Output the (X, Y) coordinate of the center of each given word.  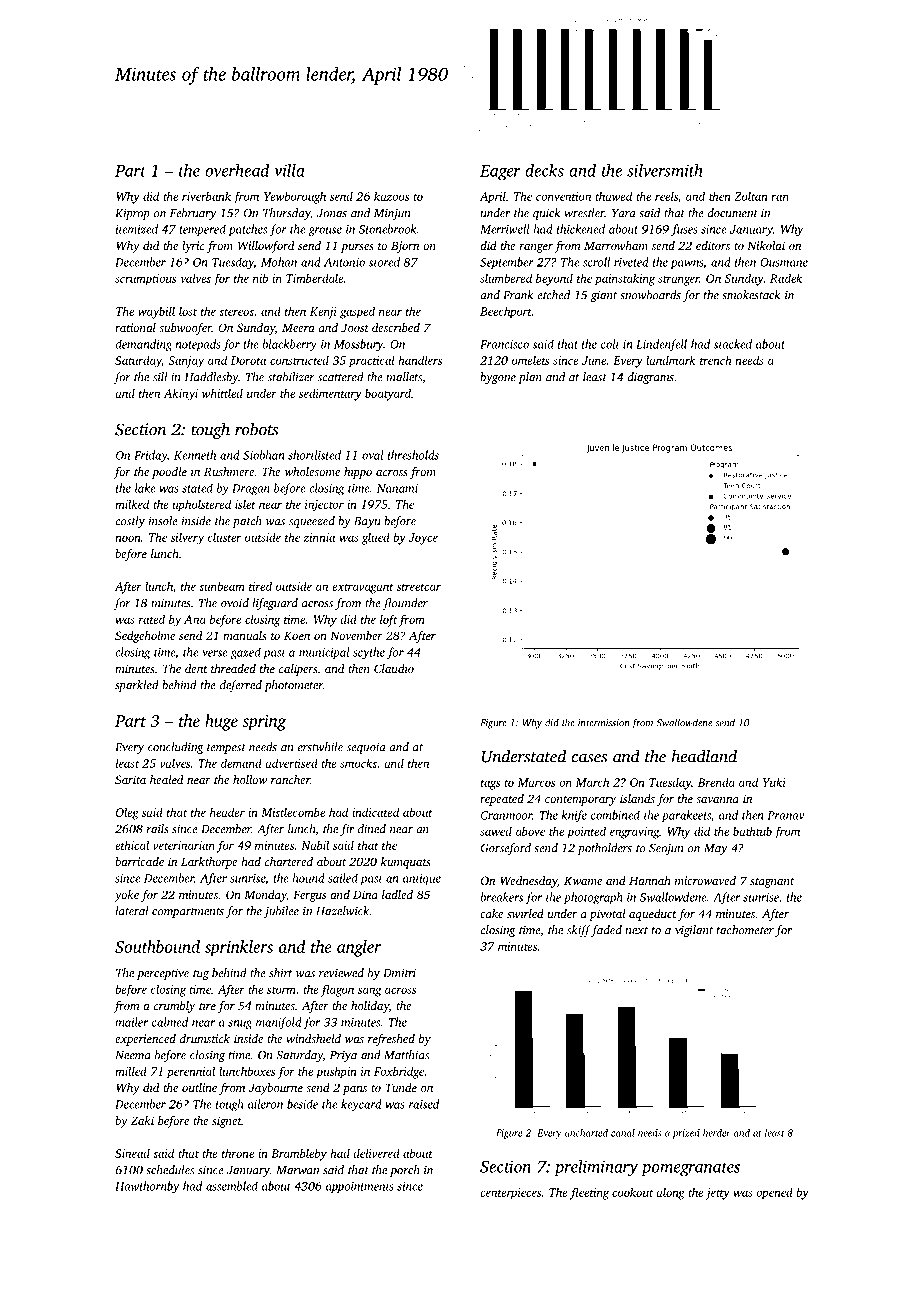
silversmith (665, 170)
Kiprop (132, 214)
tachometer (745, 930)
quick (547, 214)
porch (405, 1171)
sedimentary (330, 394)
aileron (265, 1104)
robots (256, 429)
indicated (375, 812)
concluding (176, 748)
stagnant (772, 883)
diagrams (650, 378)
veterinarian (184, 845)
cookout (632, 1192)
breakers (501, 897)
